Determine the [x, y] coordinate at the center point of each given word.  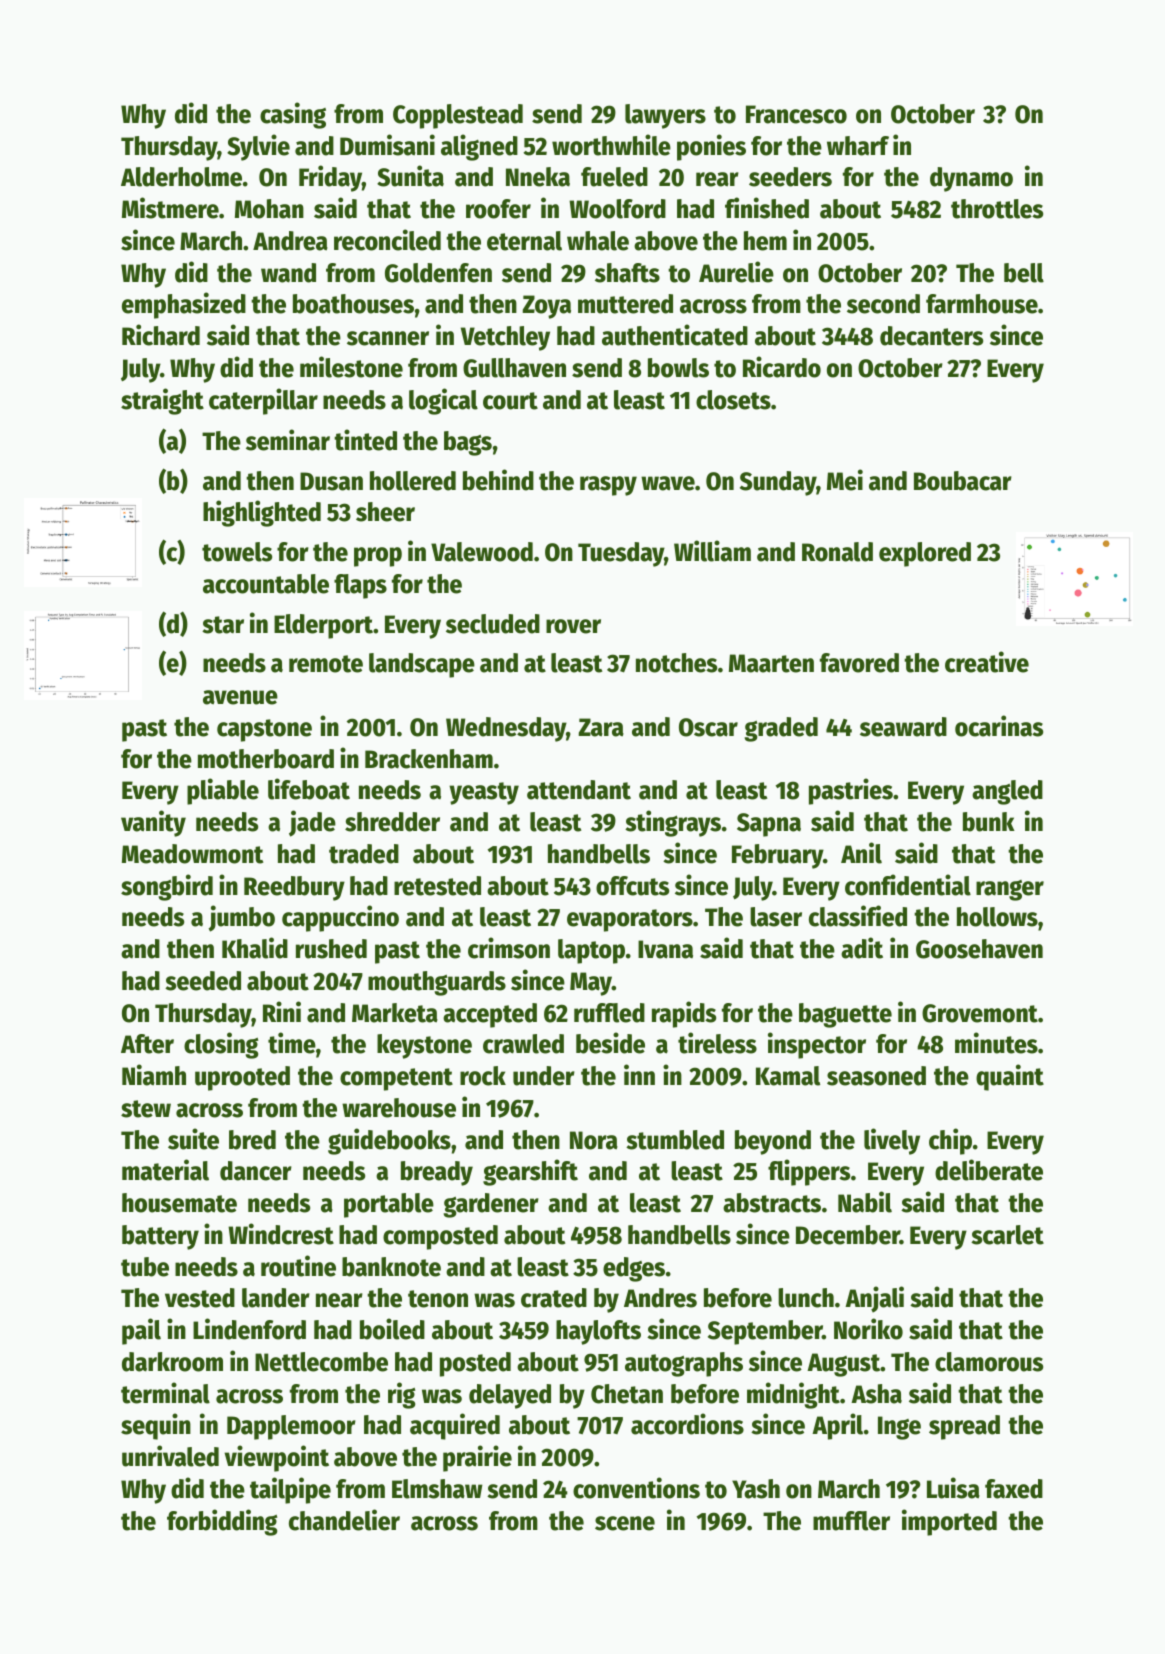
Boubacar [963, 481]
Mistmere [170, 208]
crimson [509, 948]
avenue [240, 697]
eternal [524, 241]
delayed [510, 1396]
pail [141, 1331]
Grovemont [980, 1013]
